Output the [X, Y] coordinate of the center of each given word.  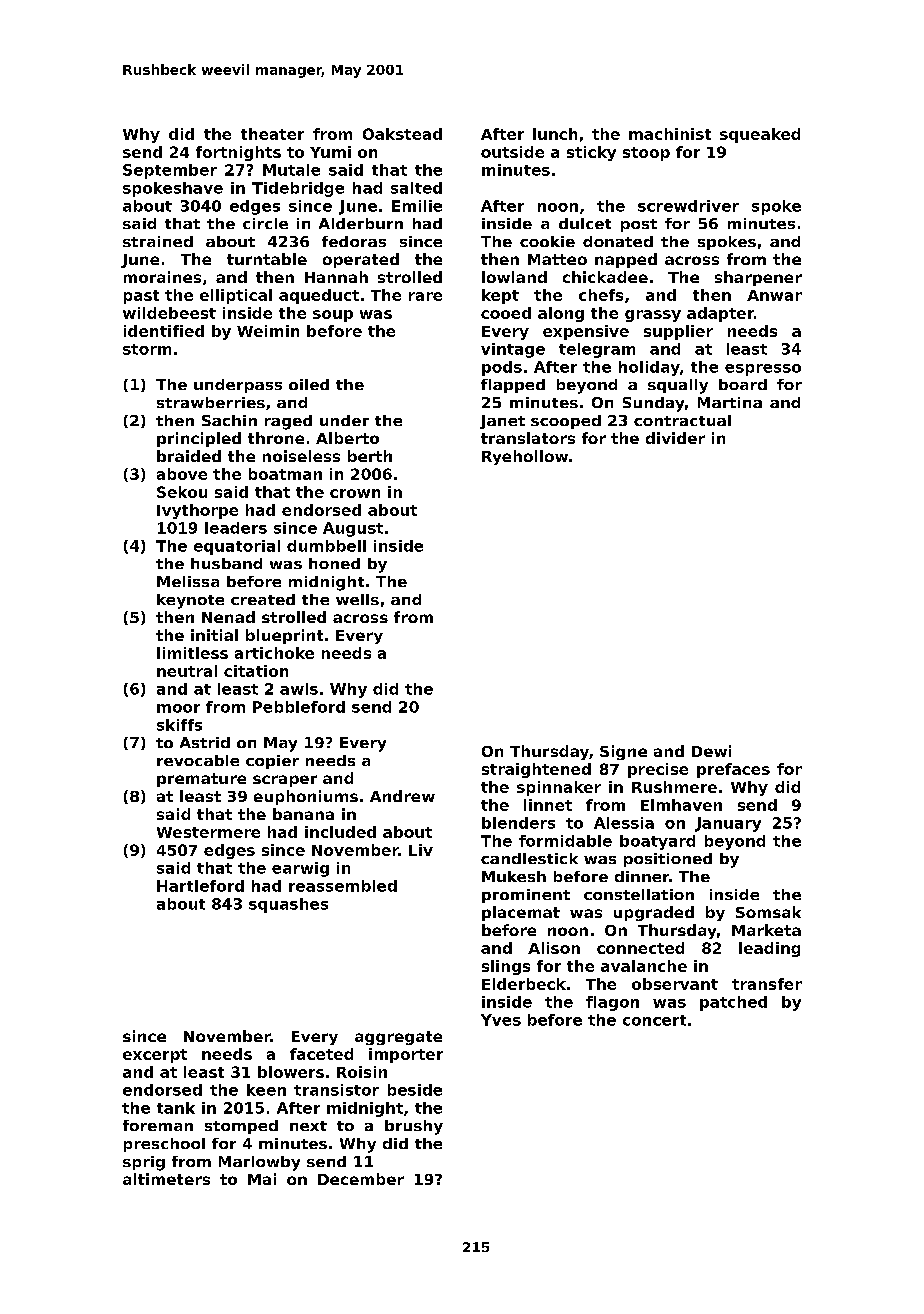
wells [357, 599]
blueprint [284, 636]
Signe [623, 752]
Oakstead [402, 134]
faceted [321, 1054]
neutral [187, 671]
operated [361, 260]
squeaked [760, 135]
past [141, 297]
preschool [164, 1145]
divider [675, 438]
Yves [501, 1020]
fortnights [238, 153]
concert [654, 1020]
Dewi [711, 751]
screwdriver [688, 206]
